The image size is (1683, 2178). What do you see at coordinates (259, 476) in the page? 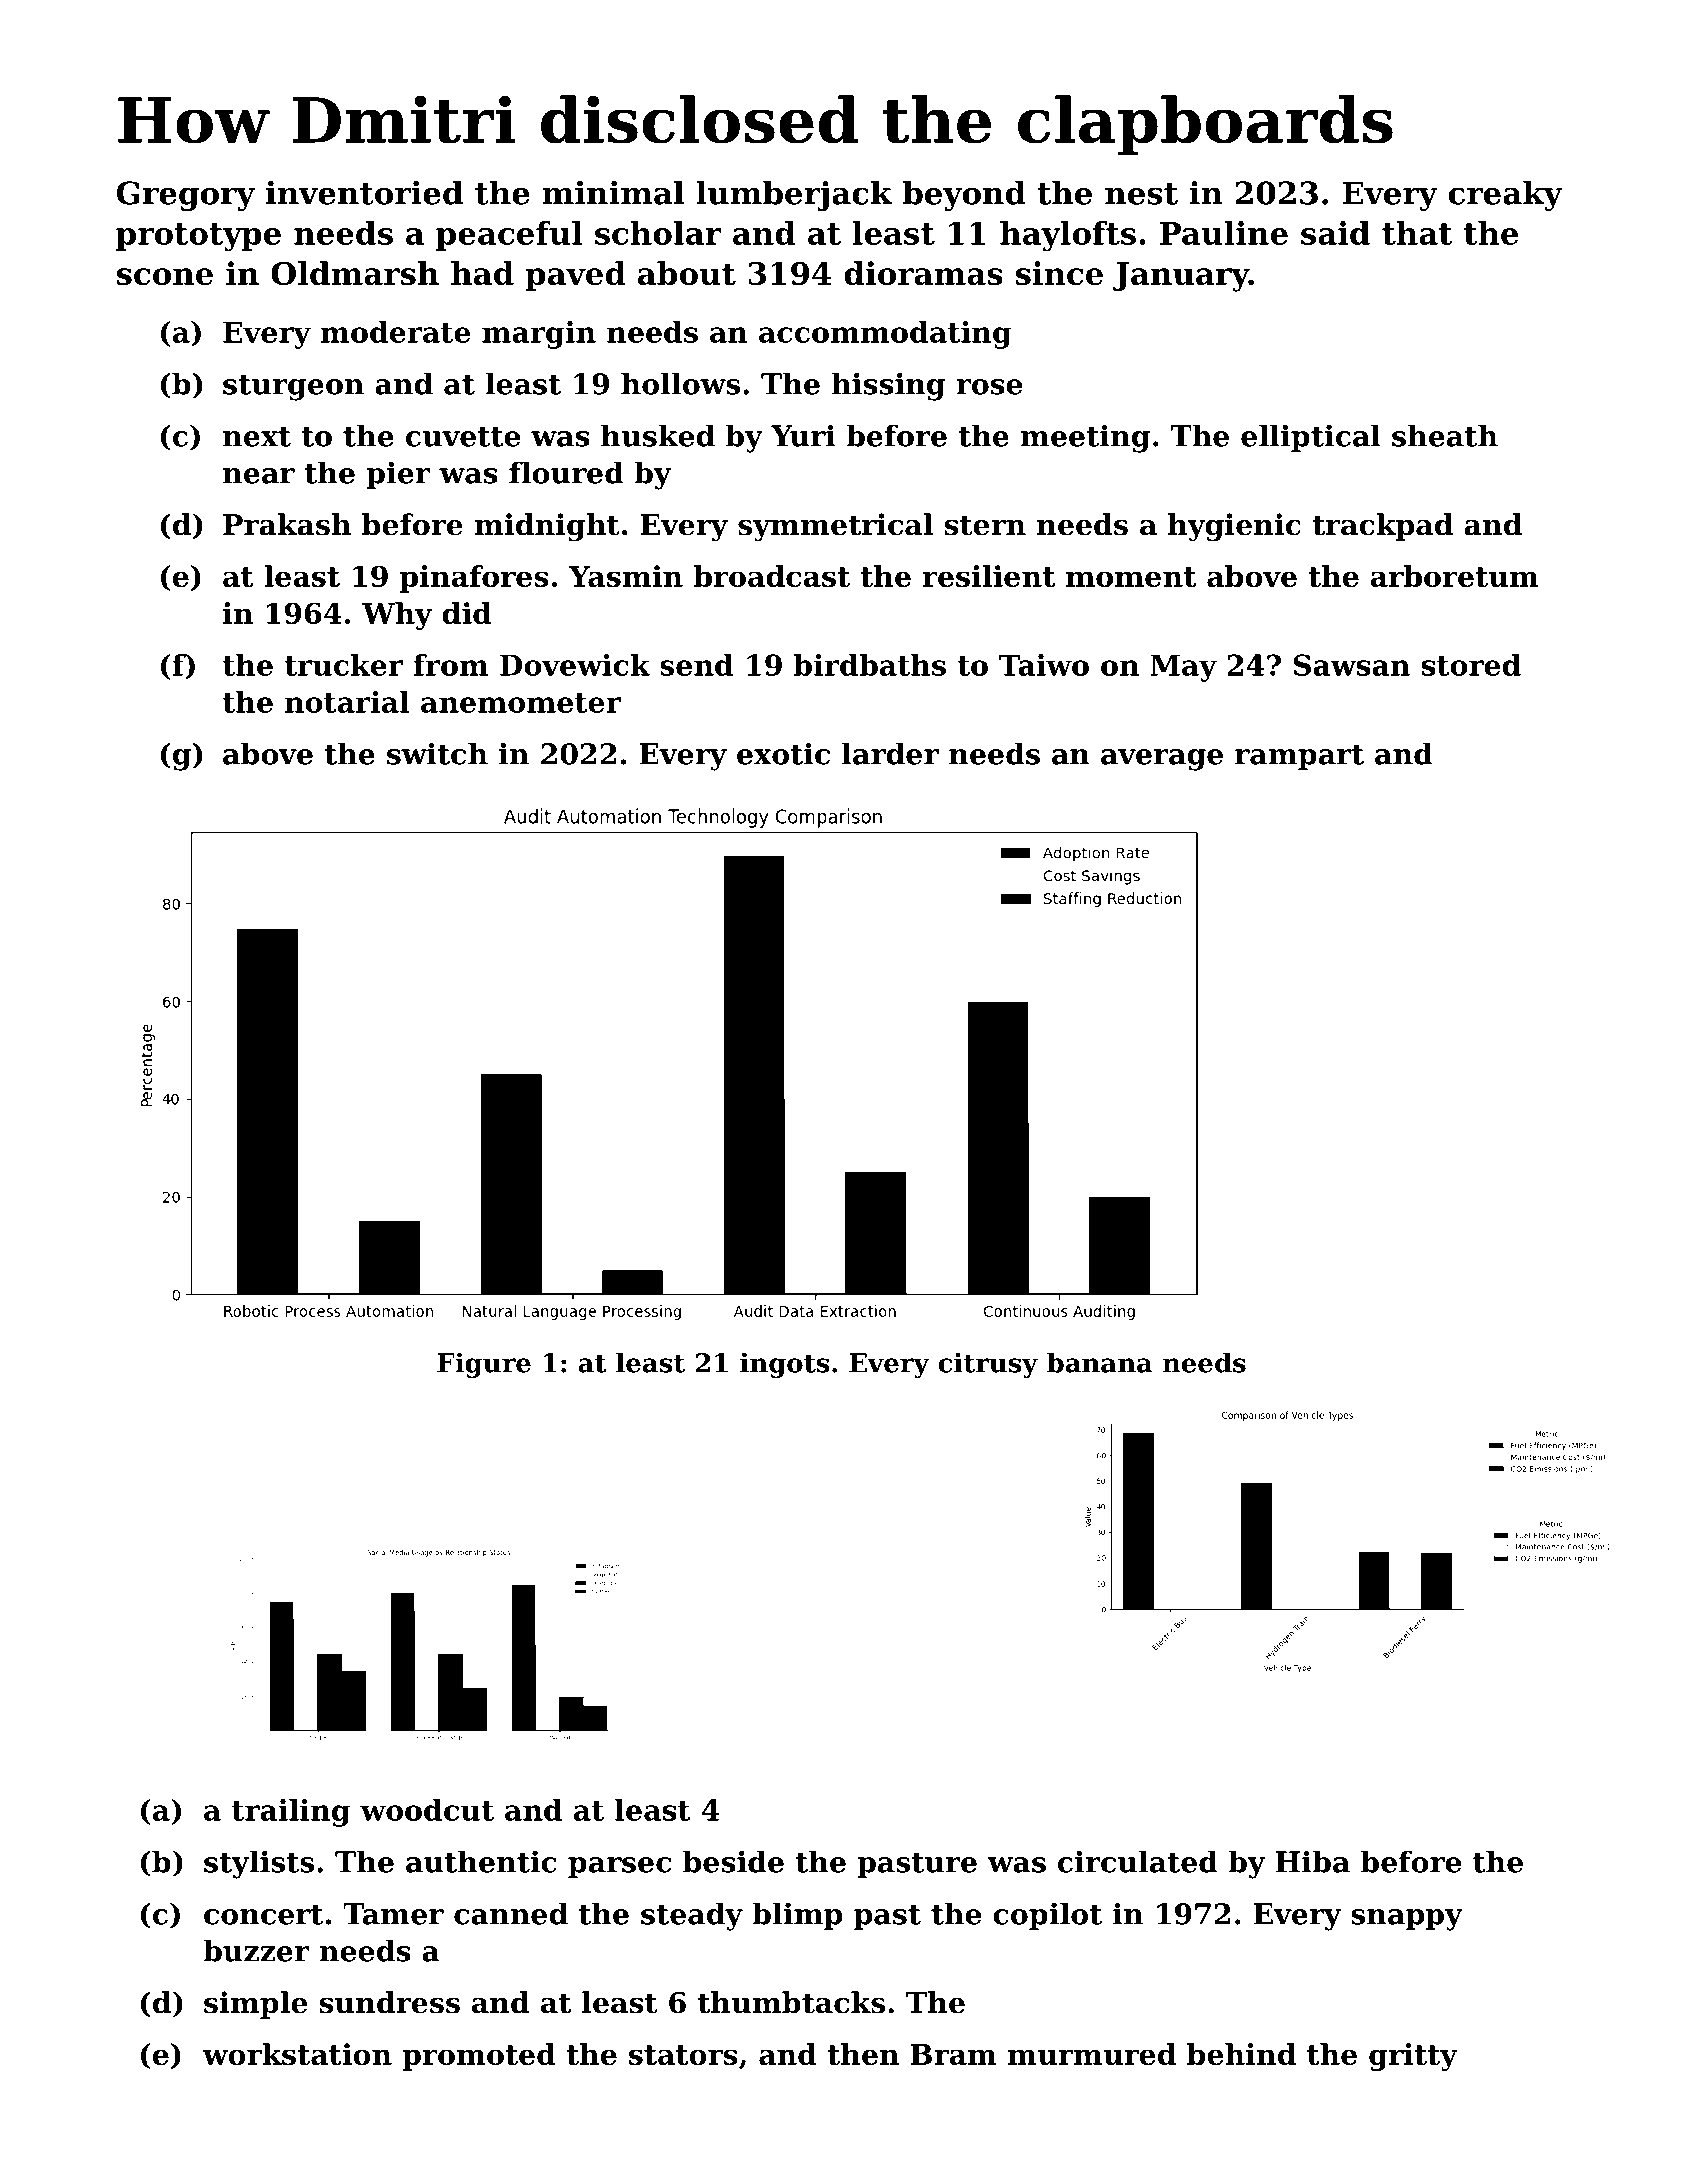
I see `near` at bounding box center [259, 476].
